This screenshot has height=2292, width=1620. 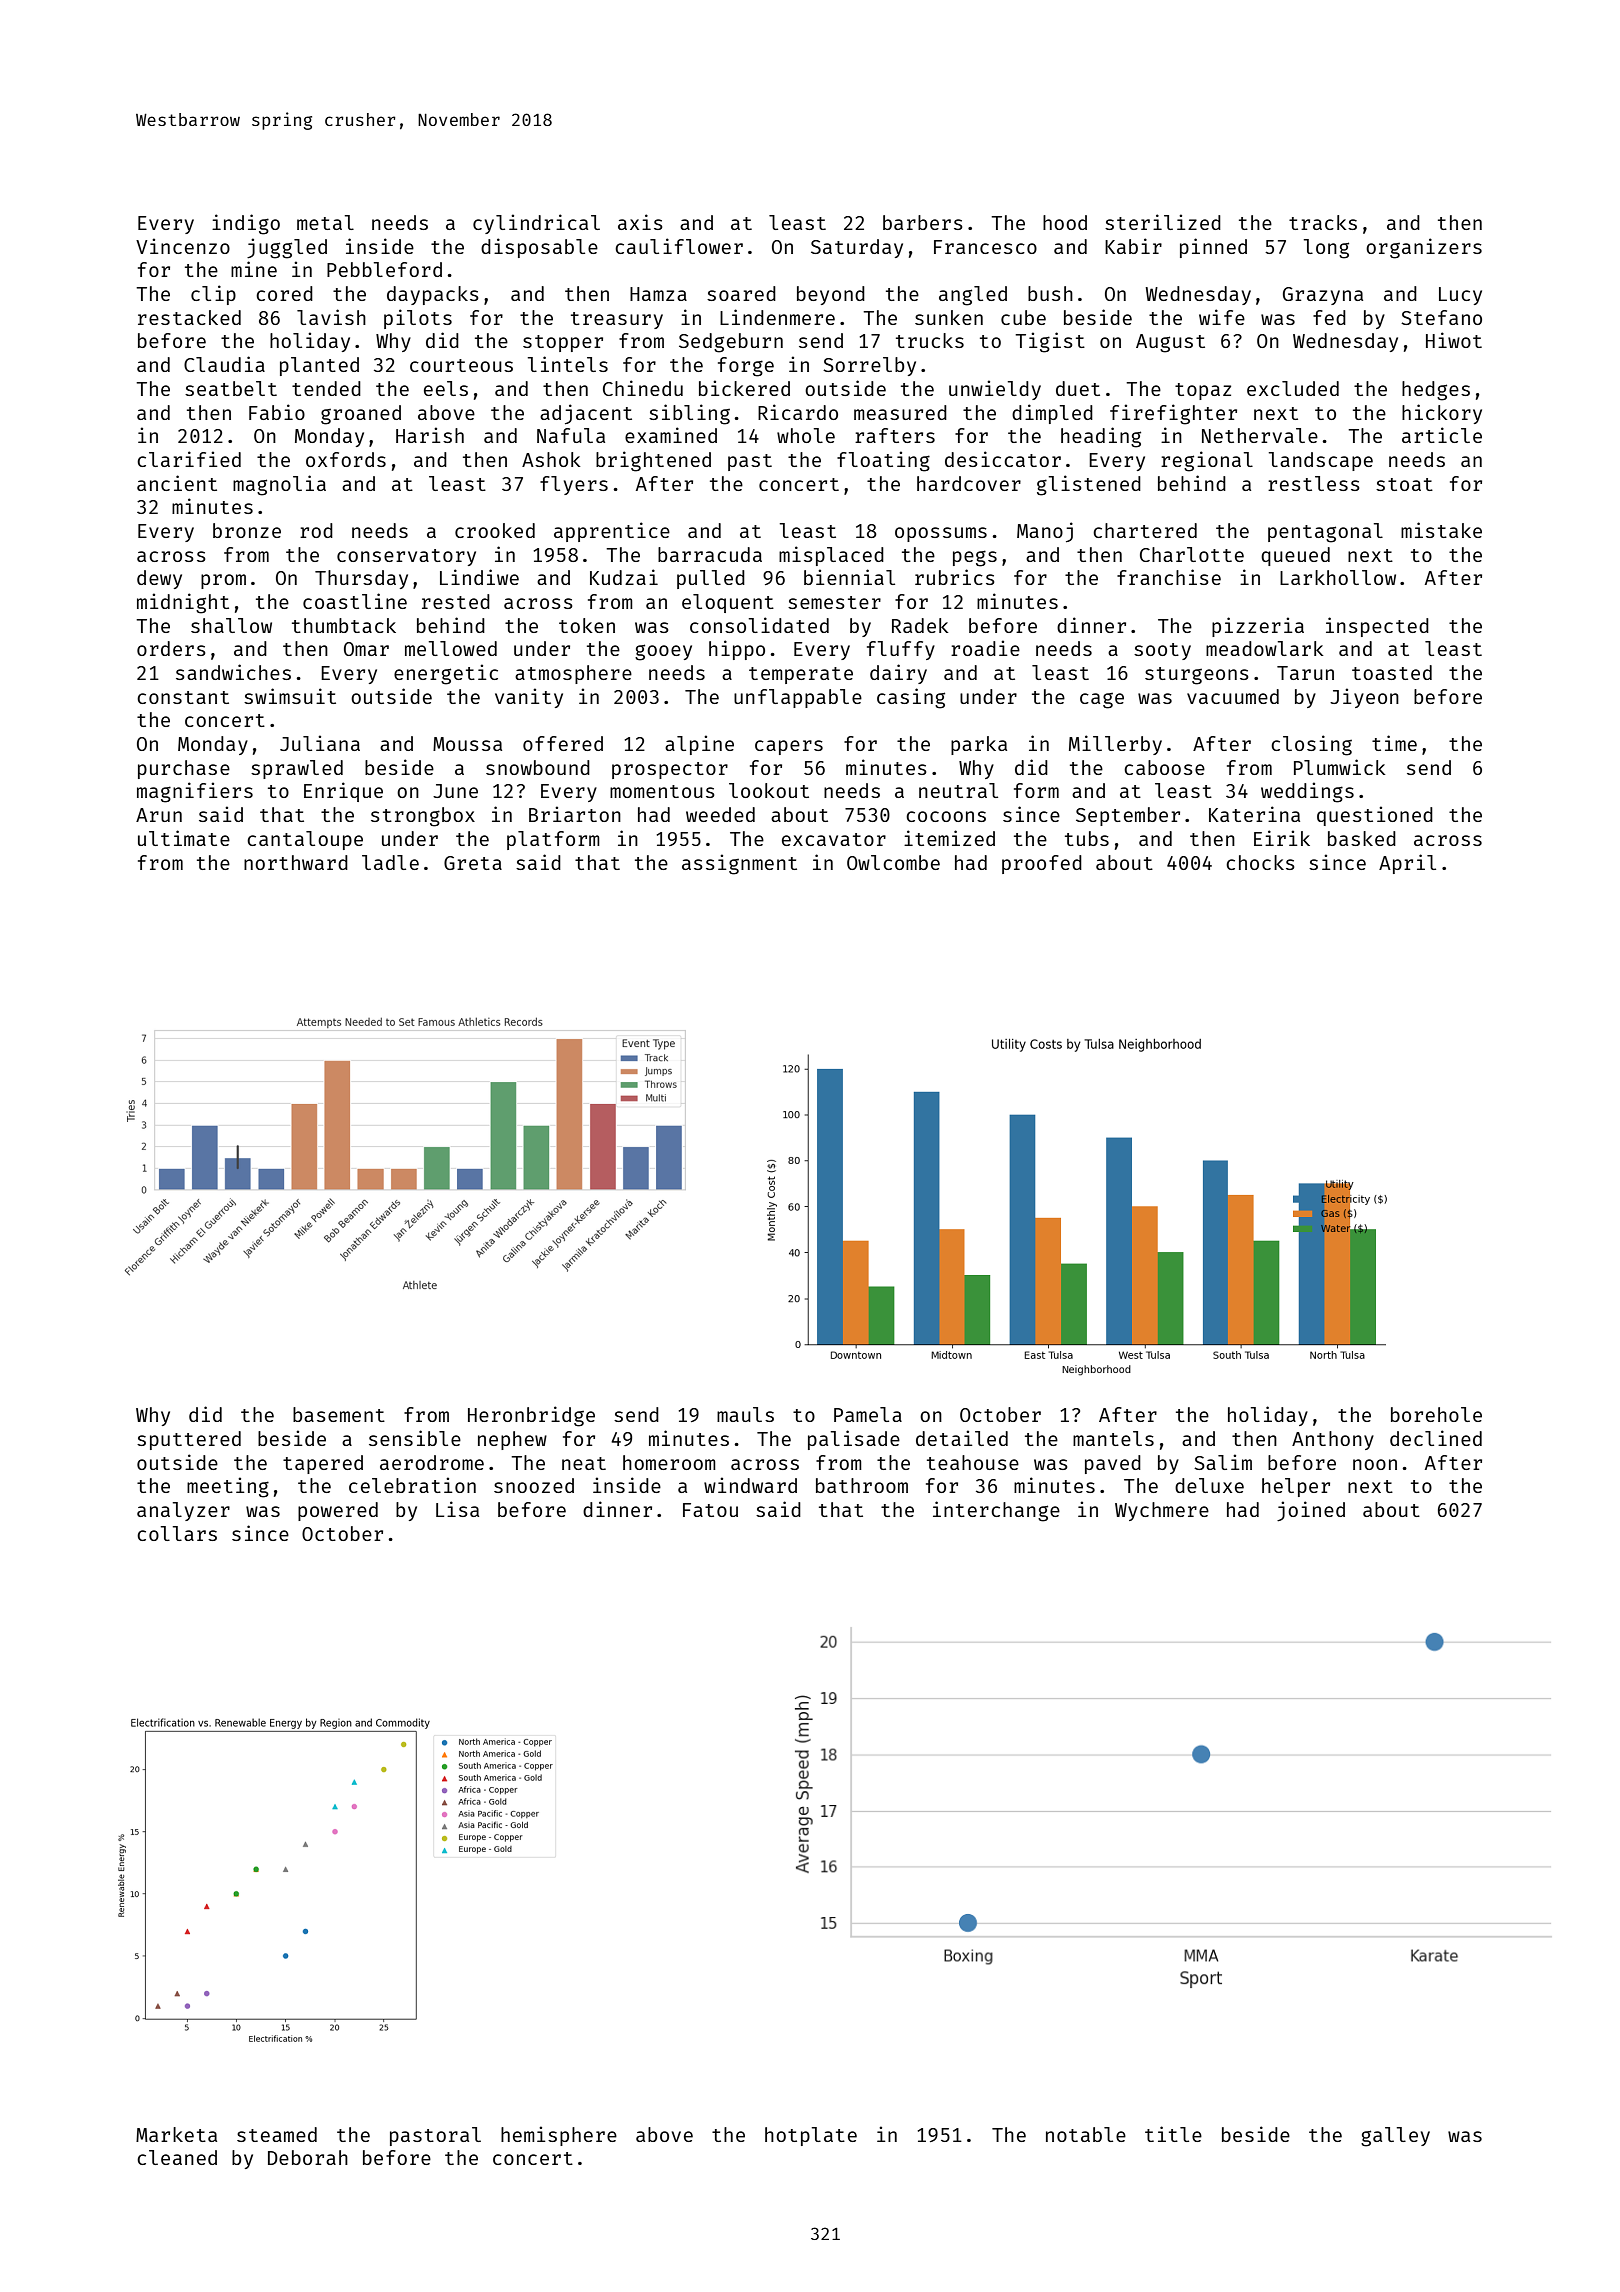 What do you see at coordinates (1375, 816) in the screenshot?
I see `questioned` at bounding box center [1375, 816].
